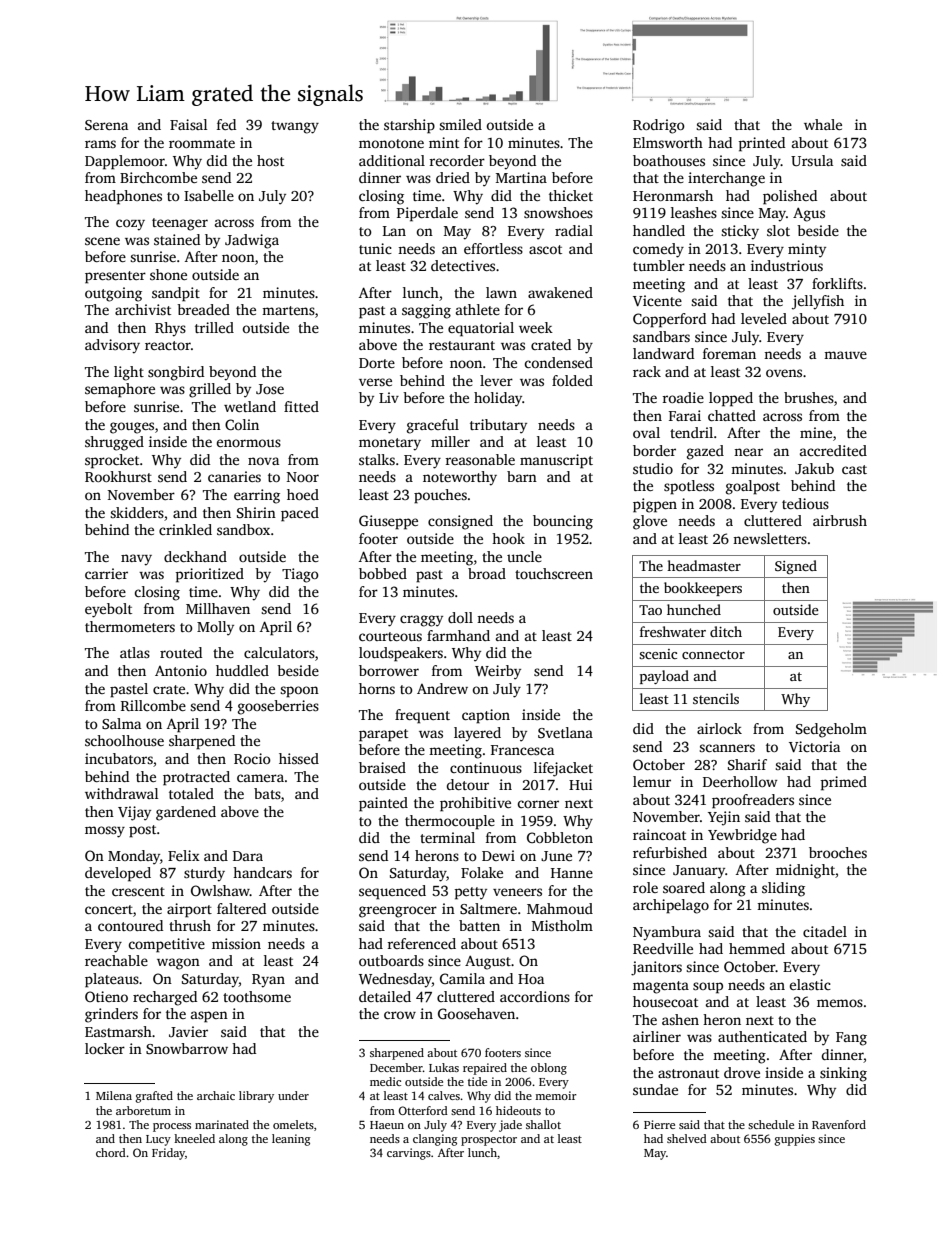  What do you see at coordinates (833, 450) in the screenshot?
I see `accredited` at bounding box center [833, 450].
